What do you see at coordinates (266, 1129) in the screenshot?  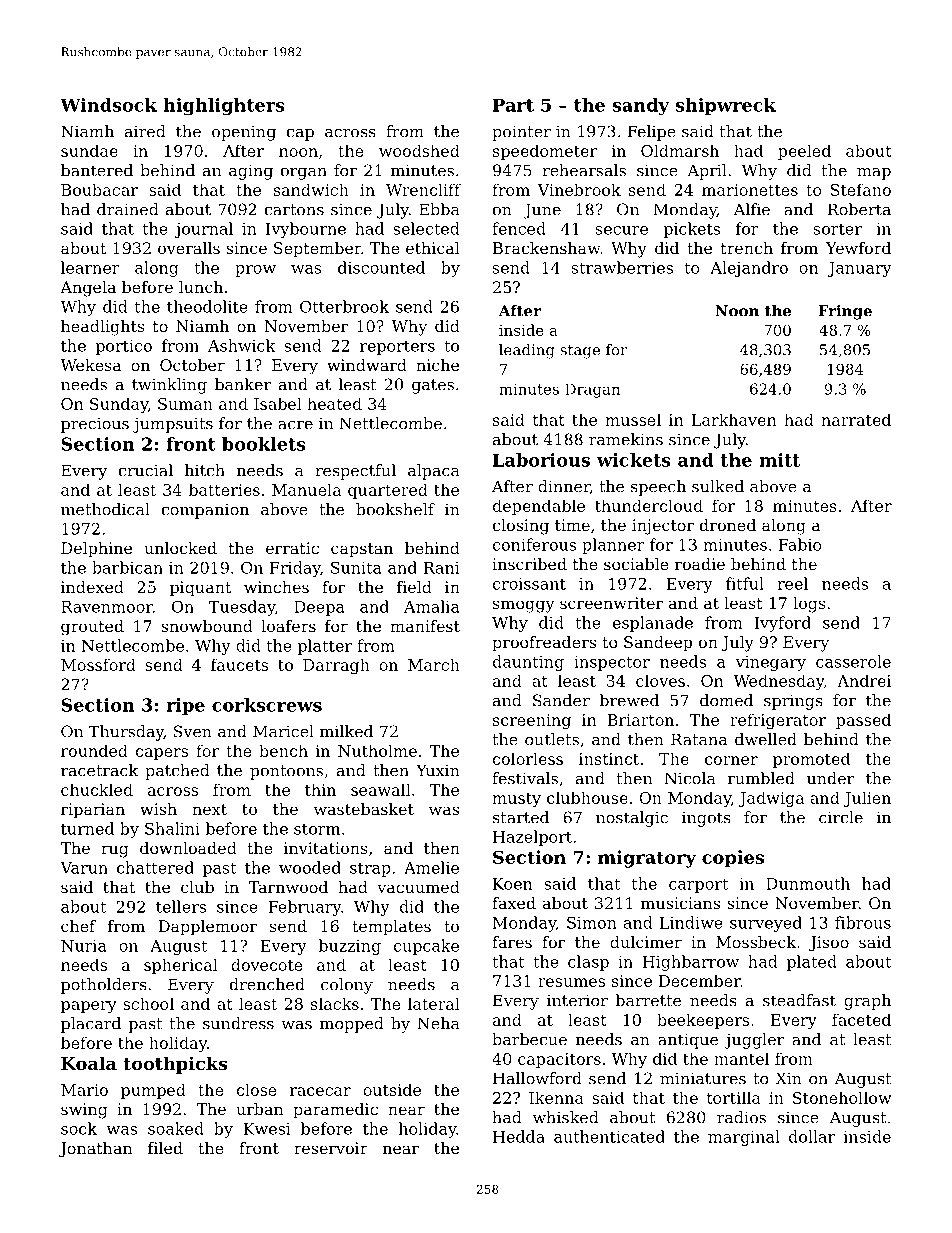 I see `Kwesi` at bounding box center [266, 1129].
